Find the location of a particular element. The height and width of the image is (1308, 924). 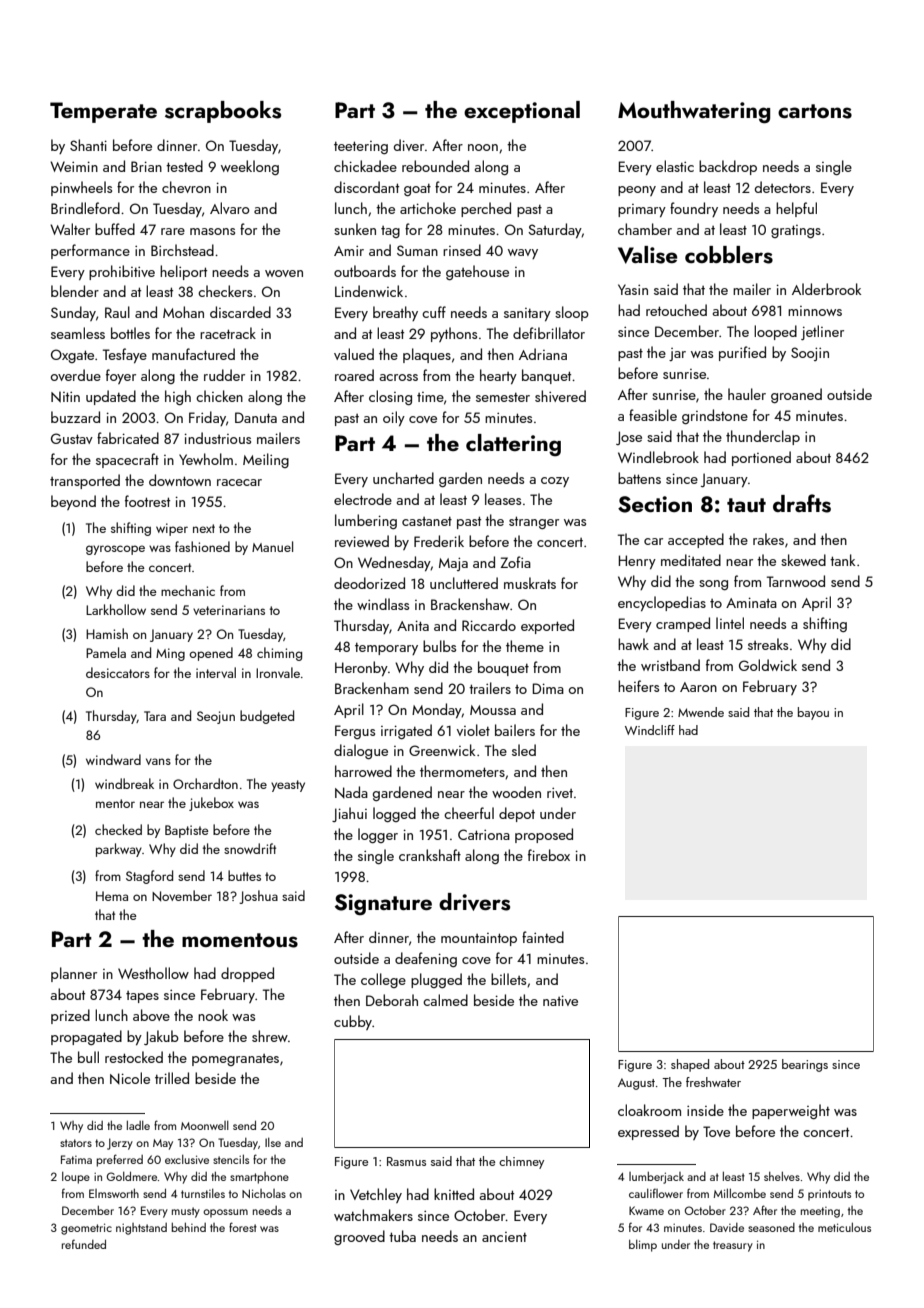

proposed is located at coordinates (544, 835).
